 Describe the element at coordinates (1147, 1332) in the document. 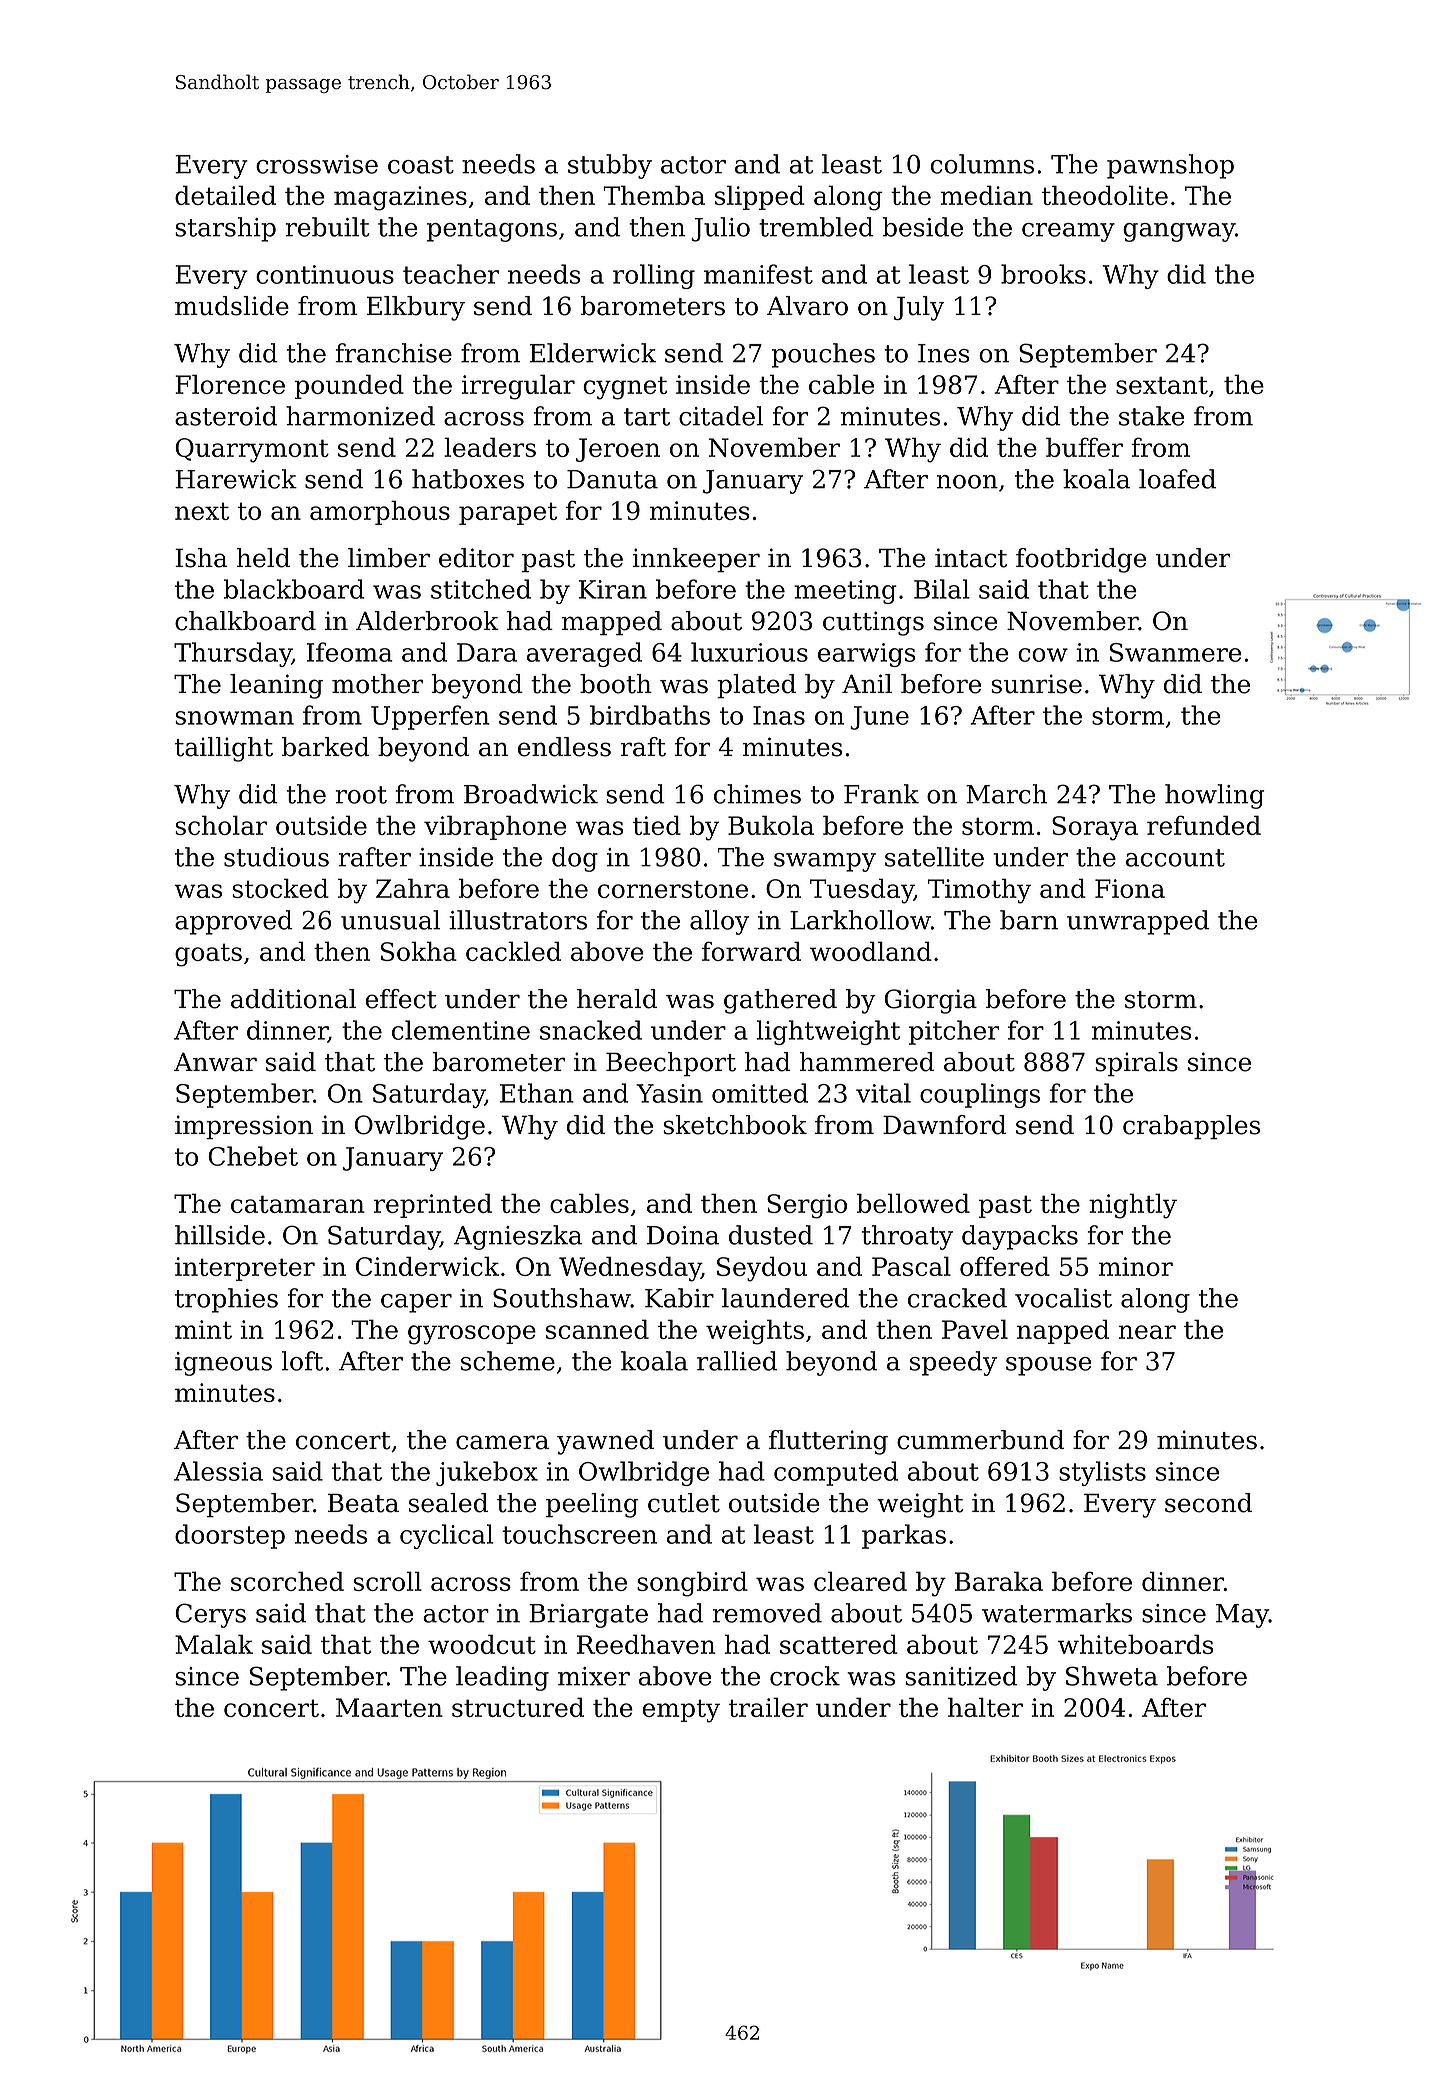

I see `near` at that location.
